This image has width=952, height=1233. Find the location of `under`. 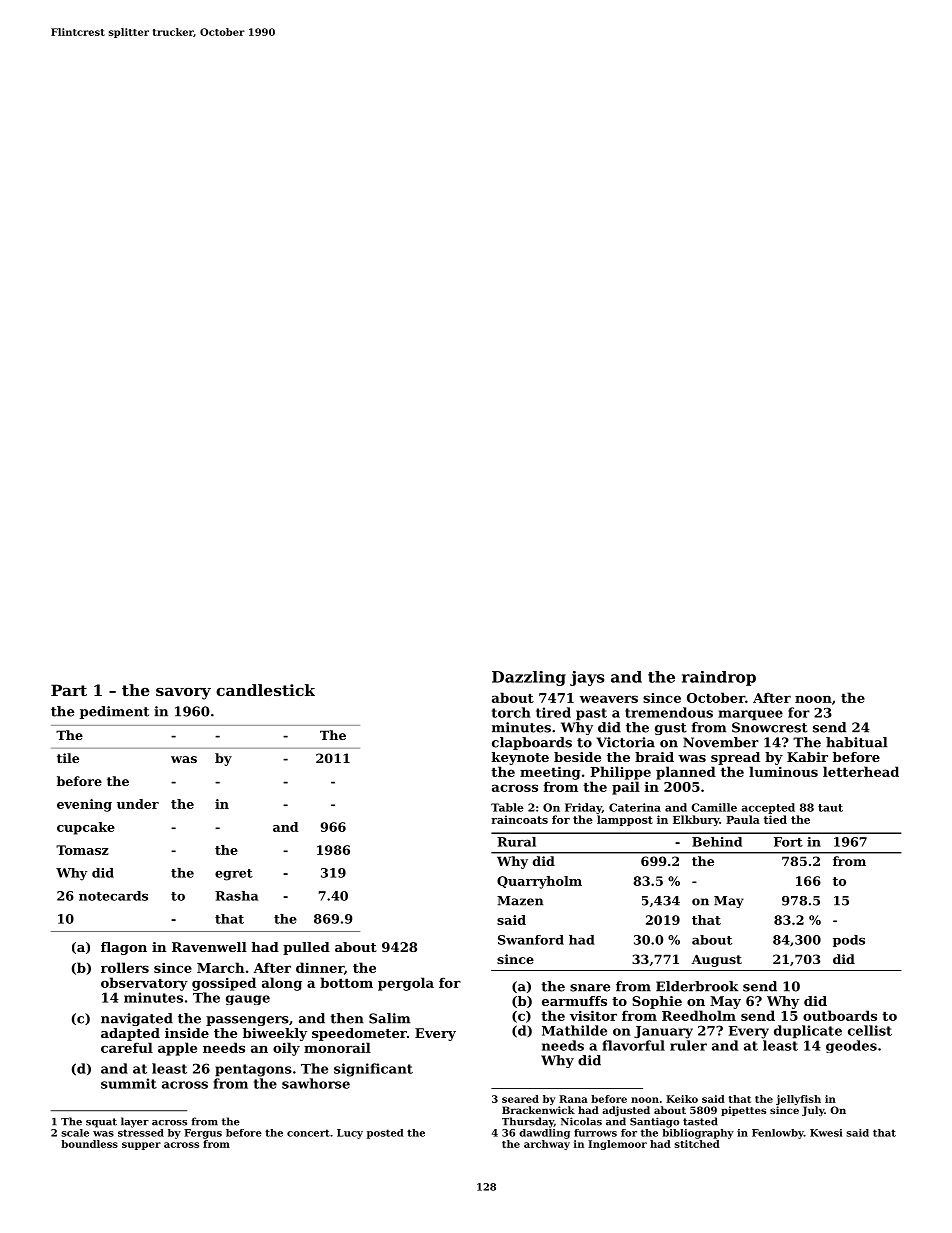

under is located at coordinates (138, 804).
